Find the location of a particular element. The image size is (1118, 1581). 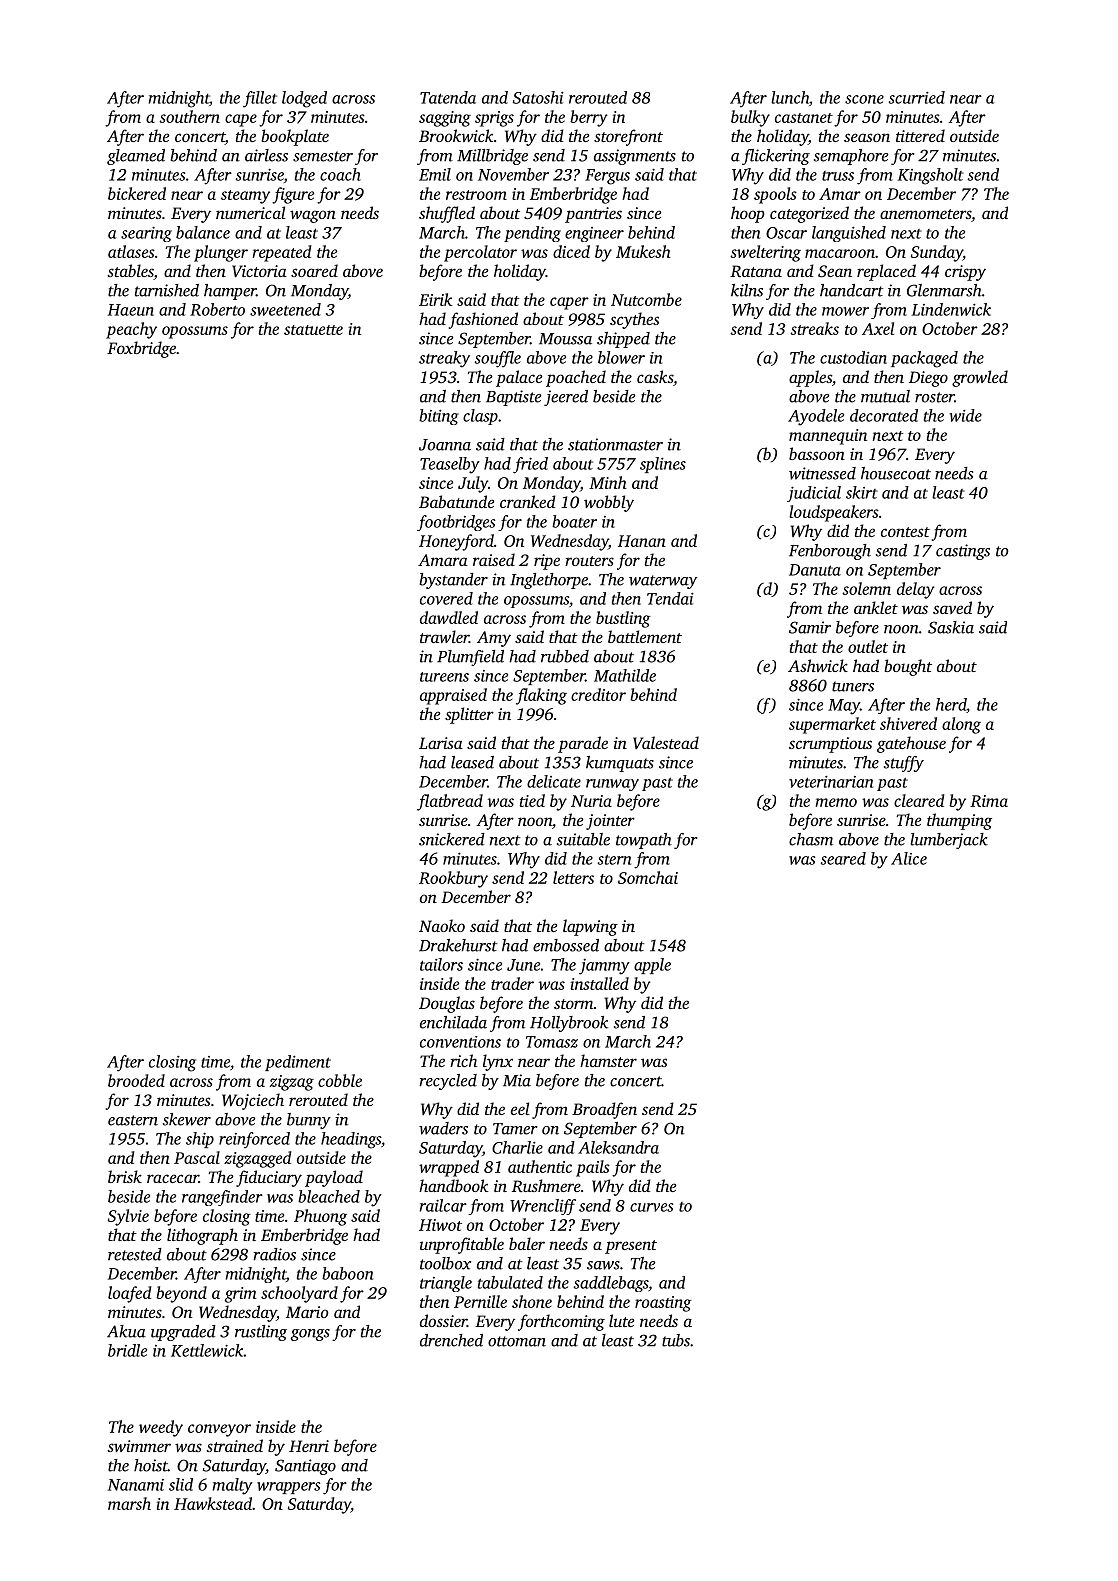

waterway is located at coordinates (663, 582).
